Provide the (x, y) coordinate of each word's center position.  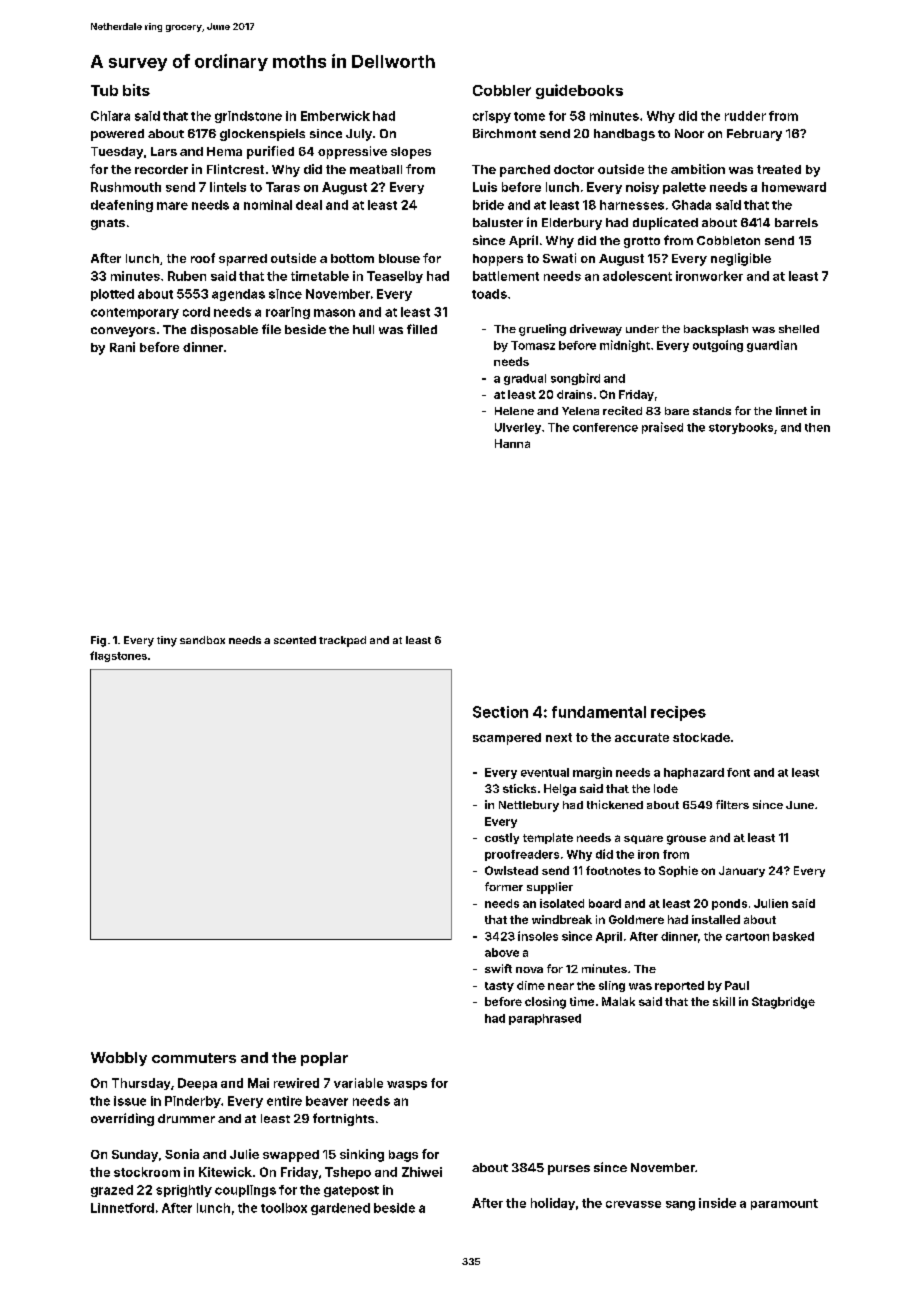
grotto (642, 242)
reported (679, 986)
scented (295, 640)
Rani (122, 347)
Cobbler (502, 90)
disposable (224, 330)
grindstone (248, 117)
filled (422, 329)
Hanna (512, 443)
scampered (507, 739)
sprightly (184, 1191)
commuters (194, 1058)
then (817, 427)
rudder (745, 116)
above (502, 952)
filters (732, 804)
